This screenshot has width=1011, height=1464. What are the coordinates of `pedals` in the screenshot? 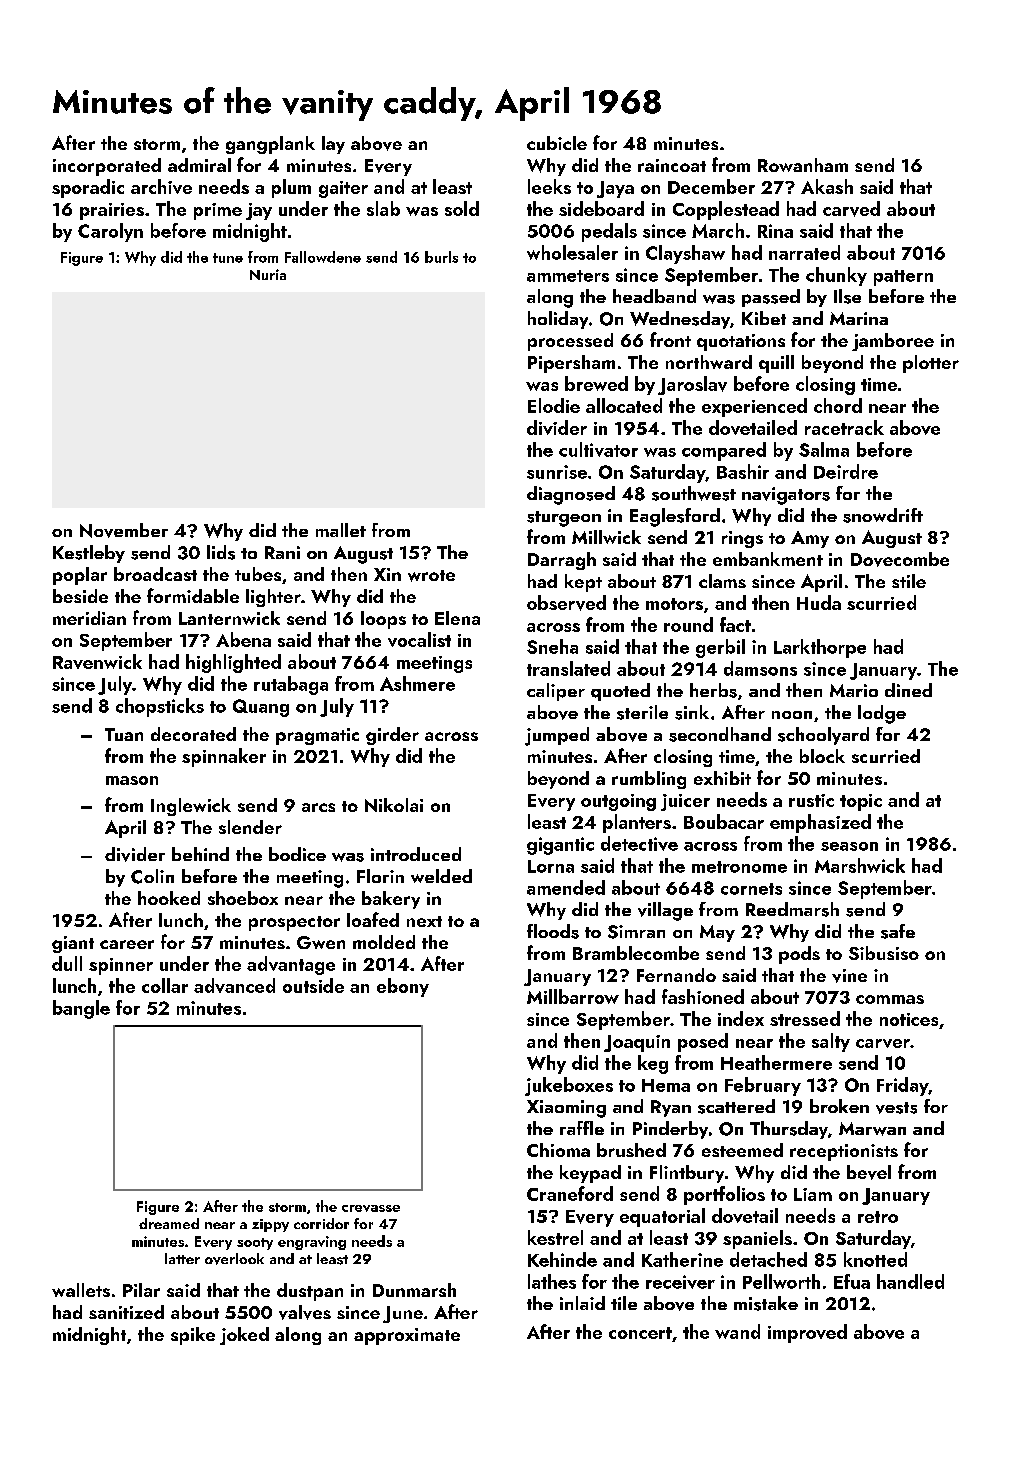 It's located at (609, 232).
